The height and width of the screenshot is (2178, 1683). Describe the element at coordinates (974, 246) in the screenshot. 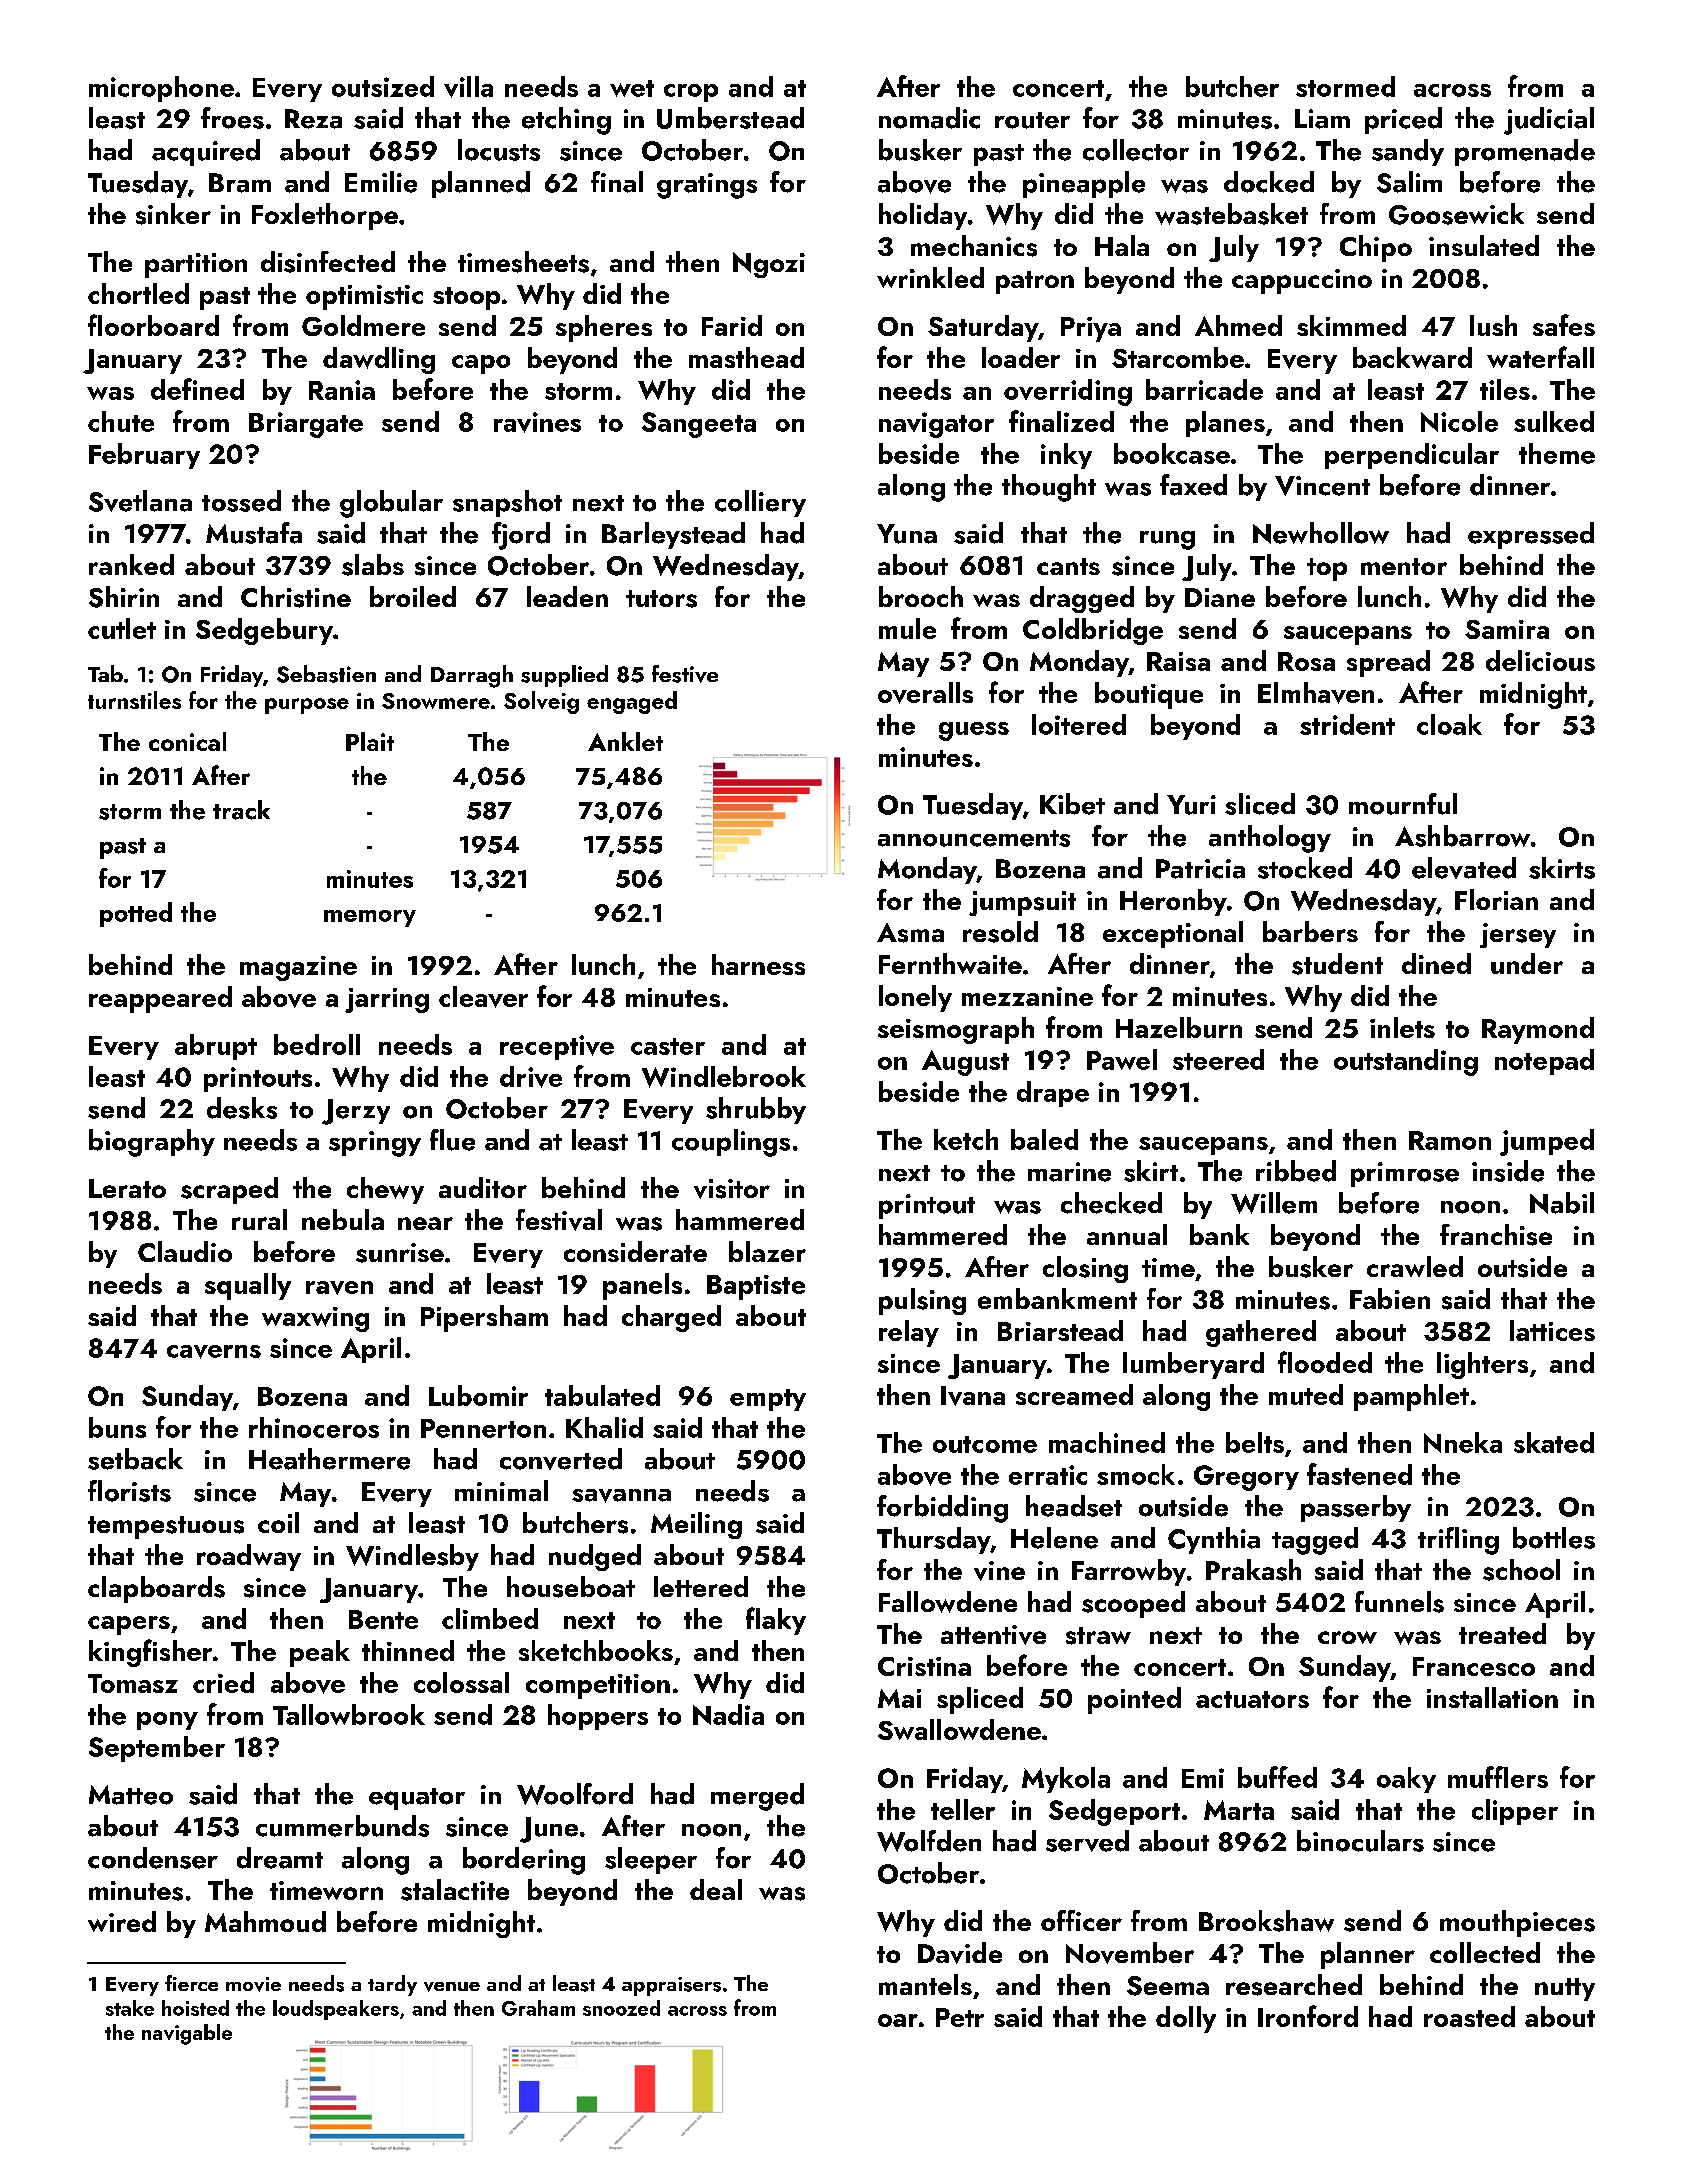

I see `mechanics` at that location.
